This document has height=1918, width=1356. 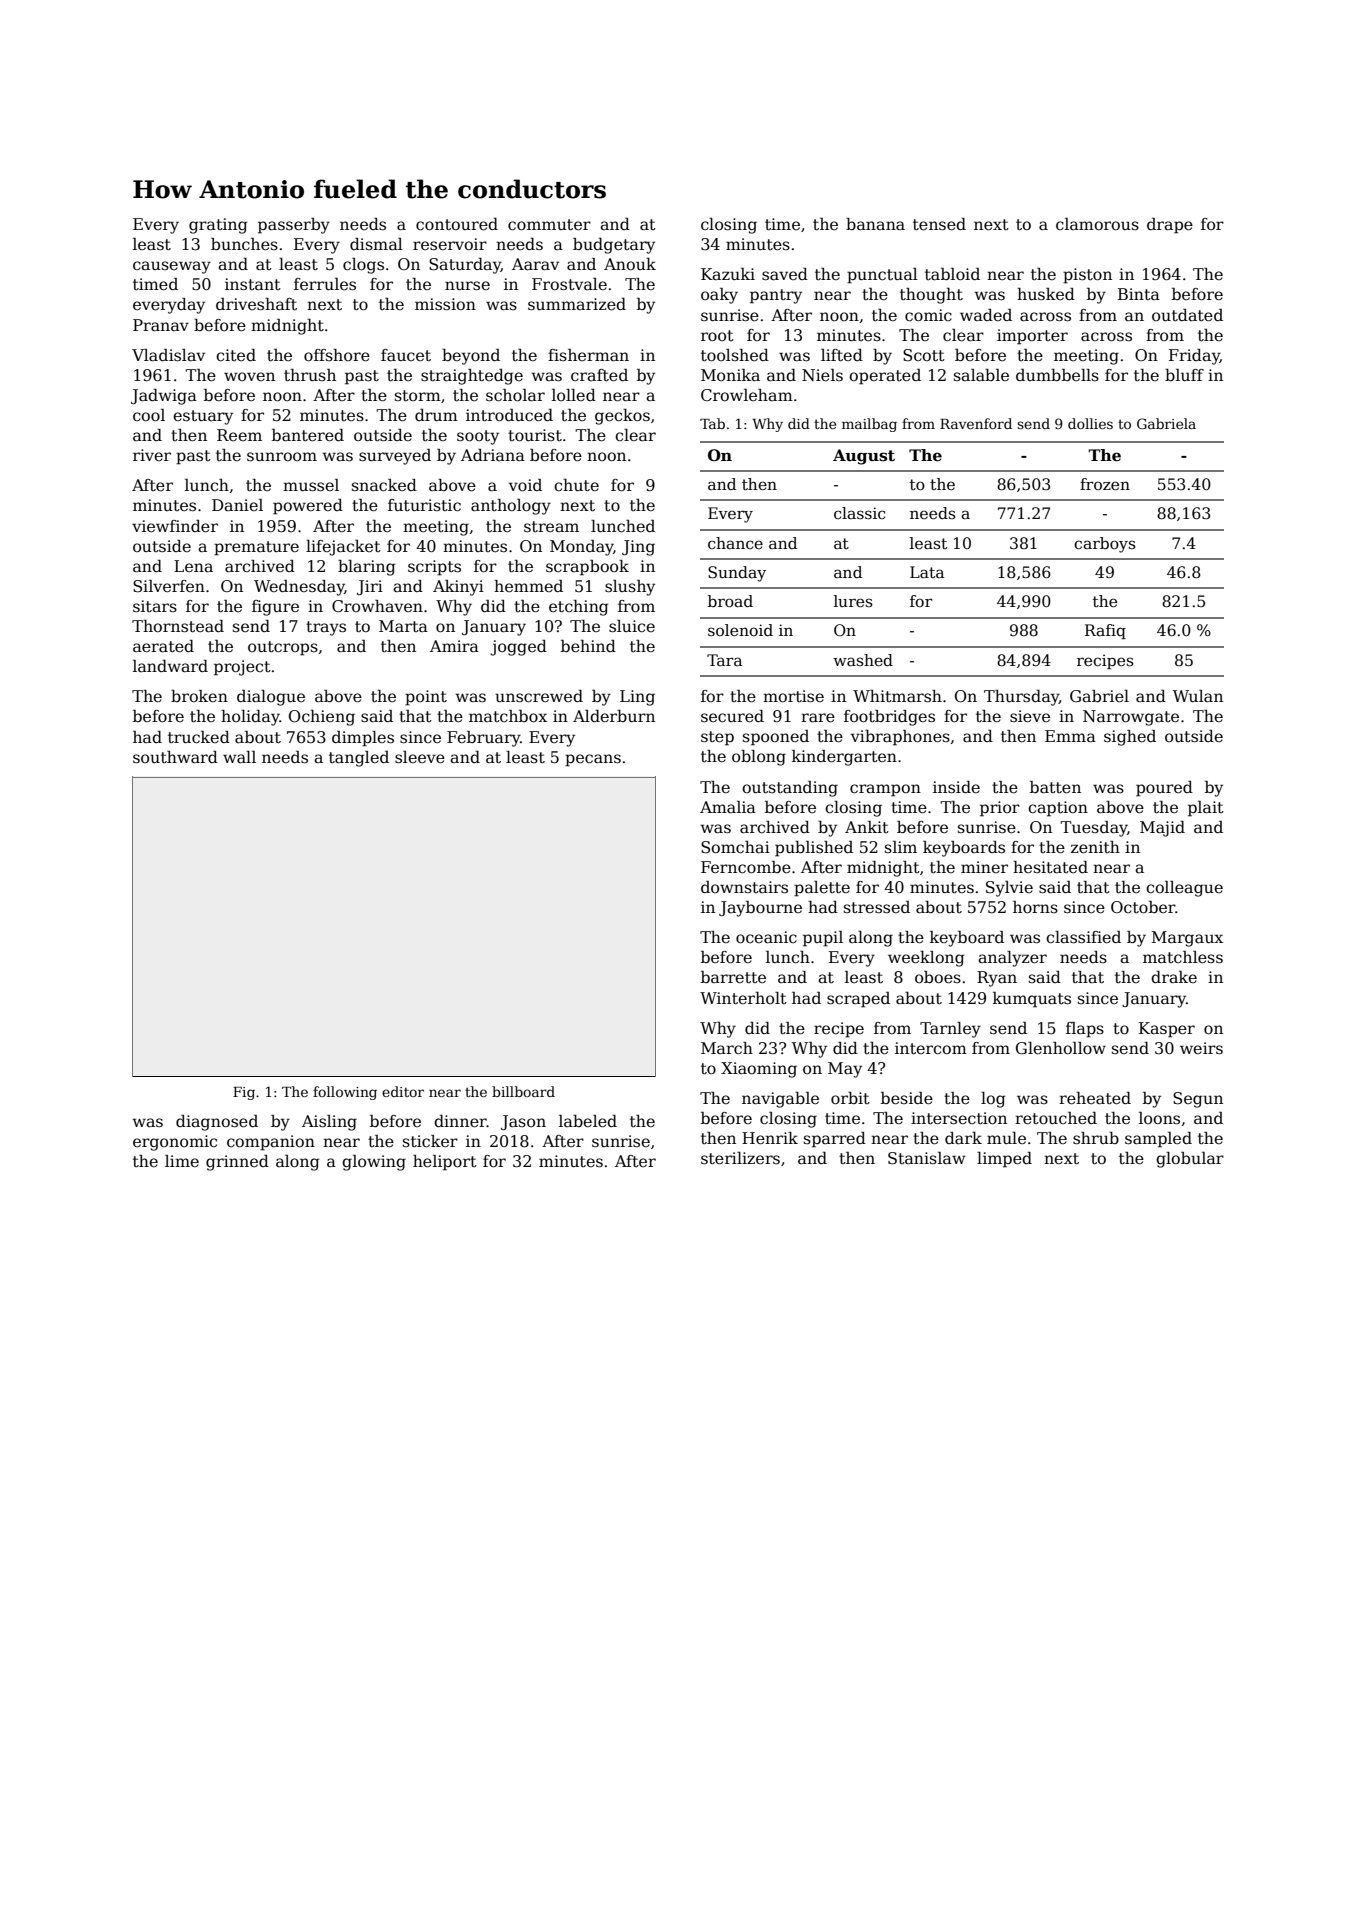 I want to click on labeled, so click(x=588, y=1121).
